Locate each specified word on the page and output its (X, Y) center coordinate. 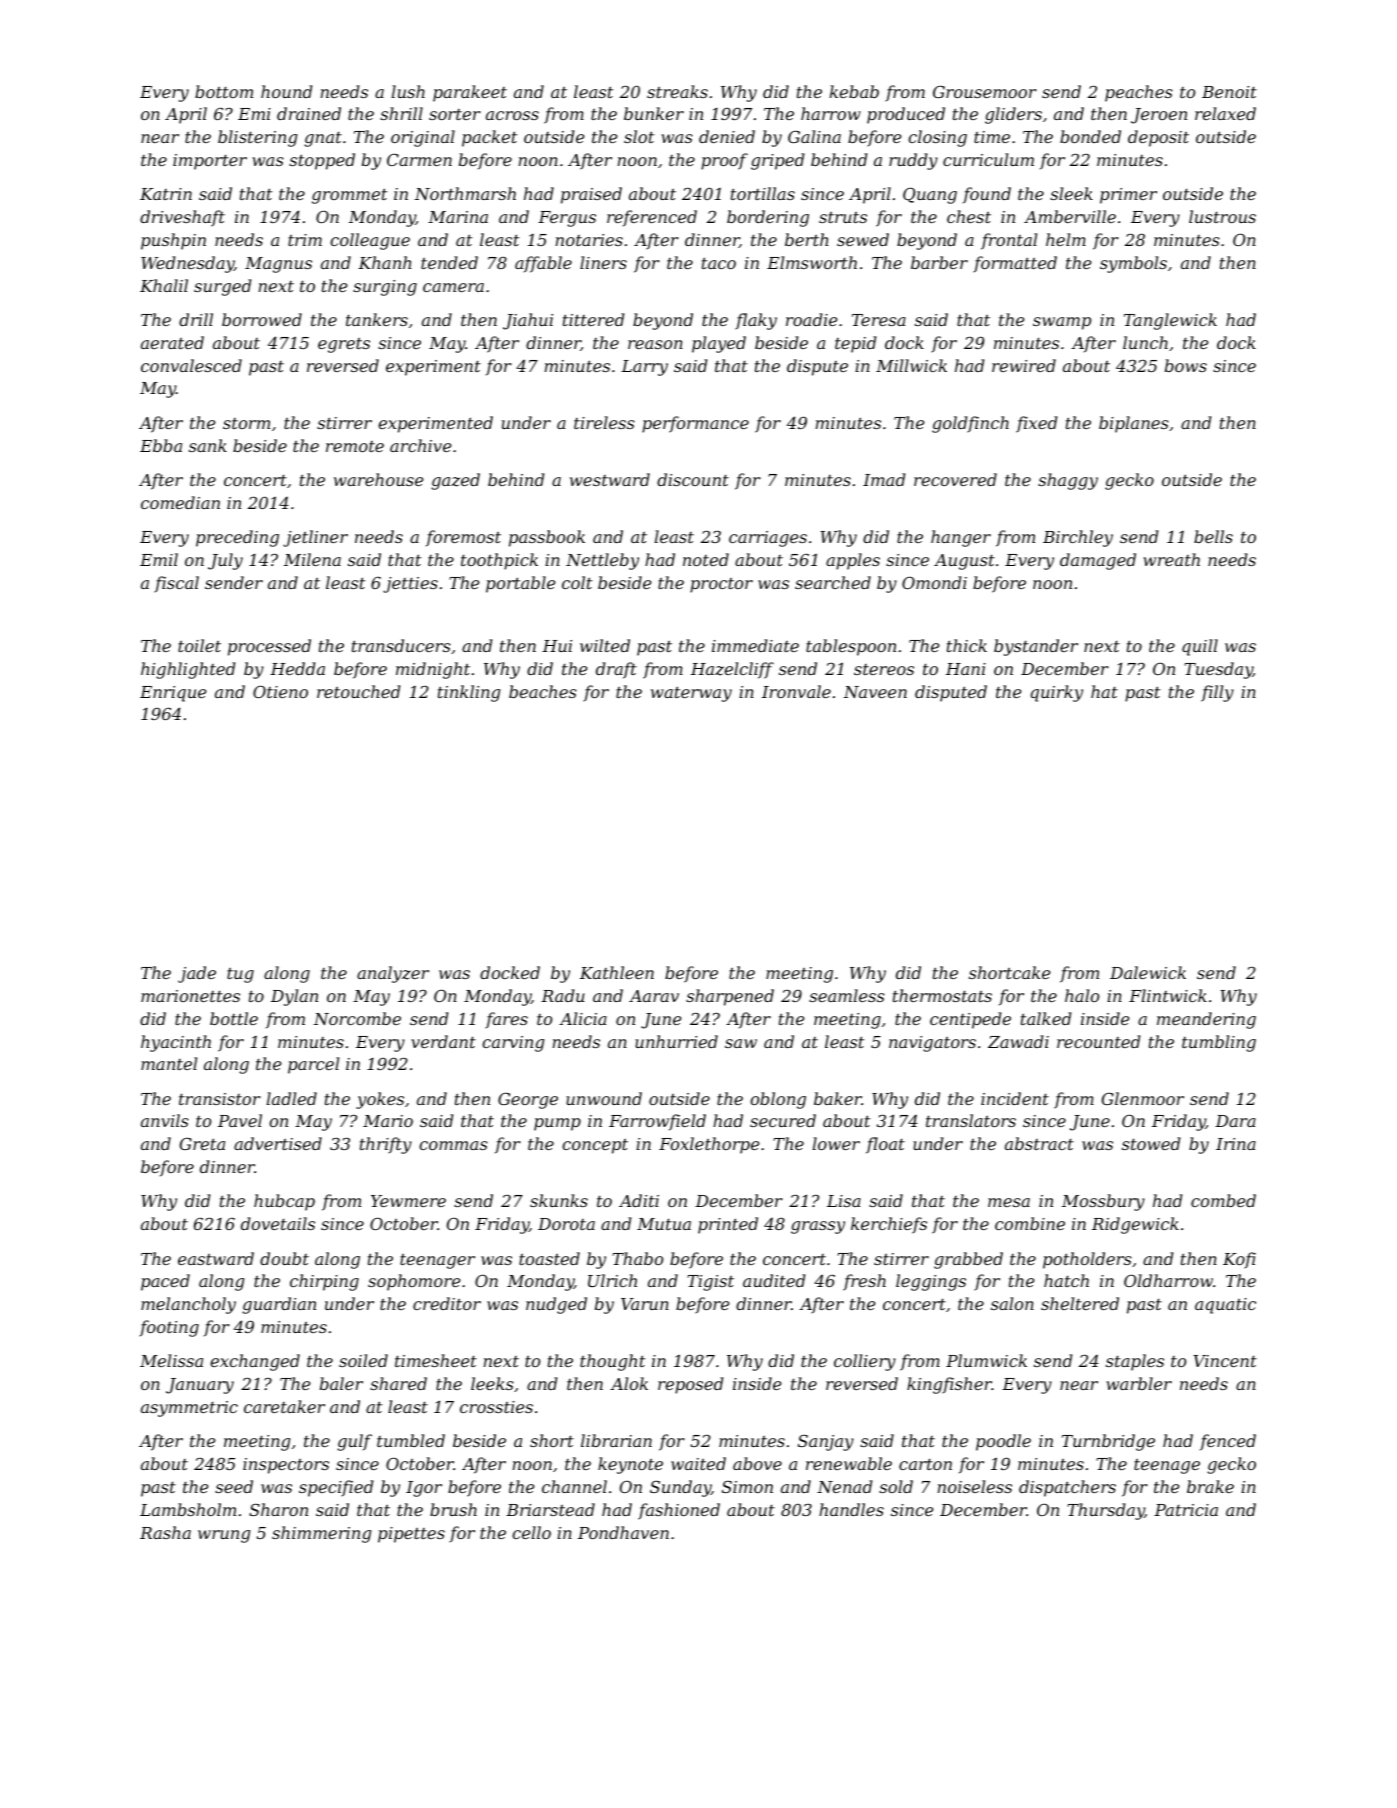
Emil (159, 559)
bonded (1090, 136)
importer (210, 162)
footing (169, 1328)
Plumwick (986, 1360)
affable (543, 264)
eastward (216, 1258)
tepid (855, 344)
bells (1213, 536)
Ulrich (612, 1280)
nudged (556, 1305)
